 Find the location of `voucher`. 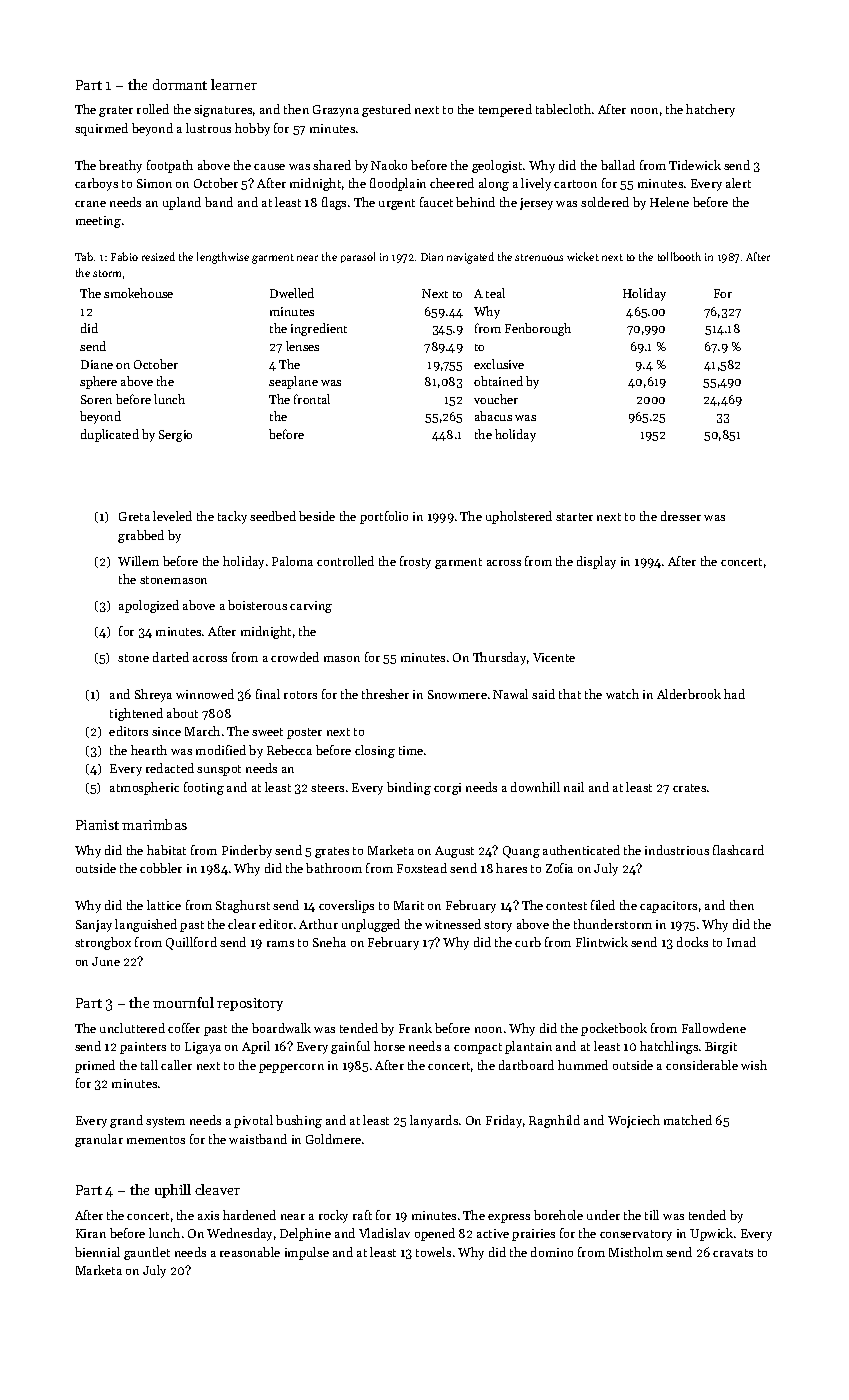

voucher is located at coordinates (496, 399).
